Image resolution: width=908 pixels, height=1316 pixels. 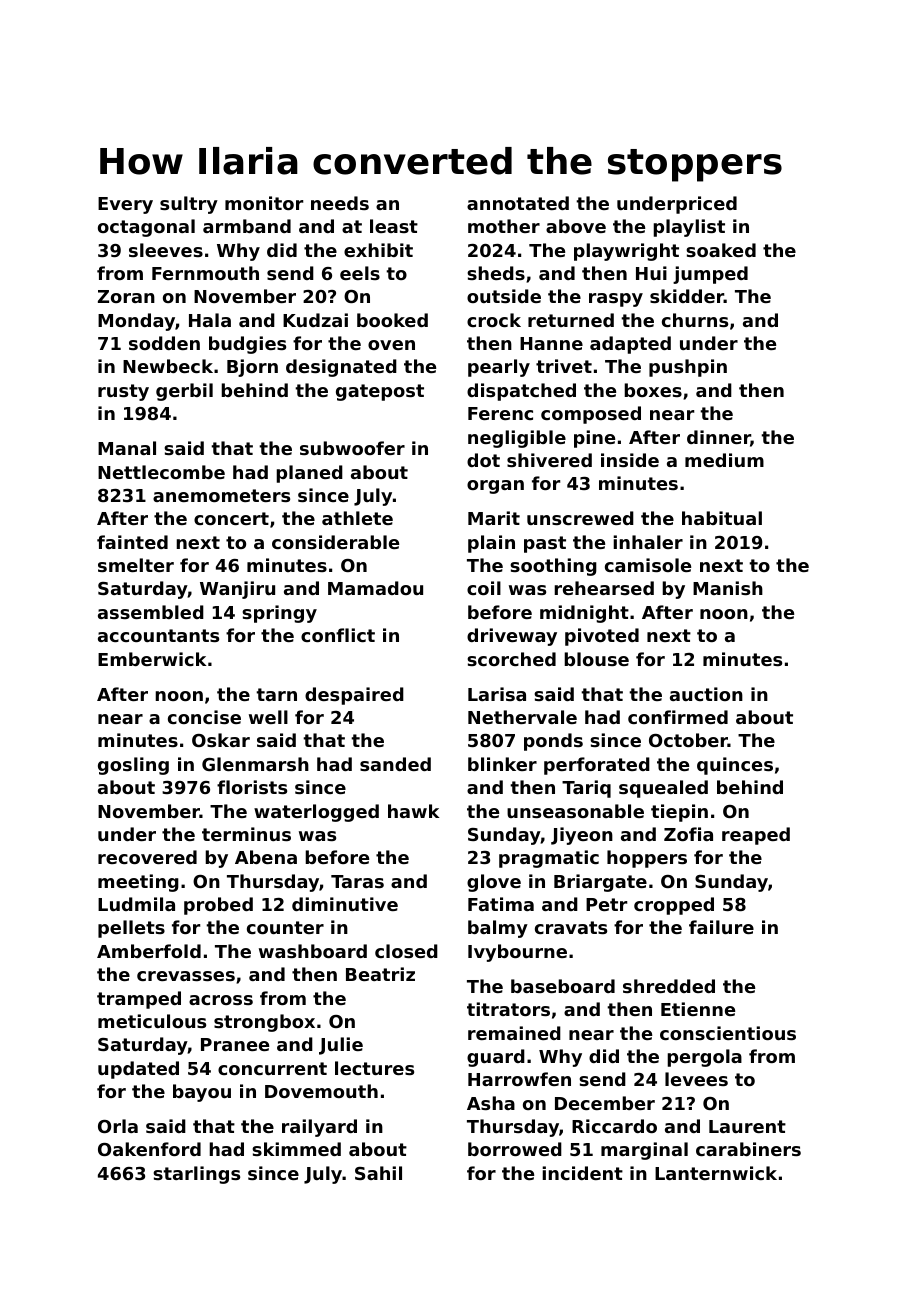 I want to click on accountants, so click(x=158, y=635).
